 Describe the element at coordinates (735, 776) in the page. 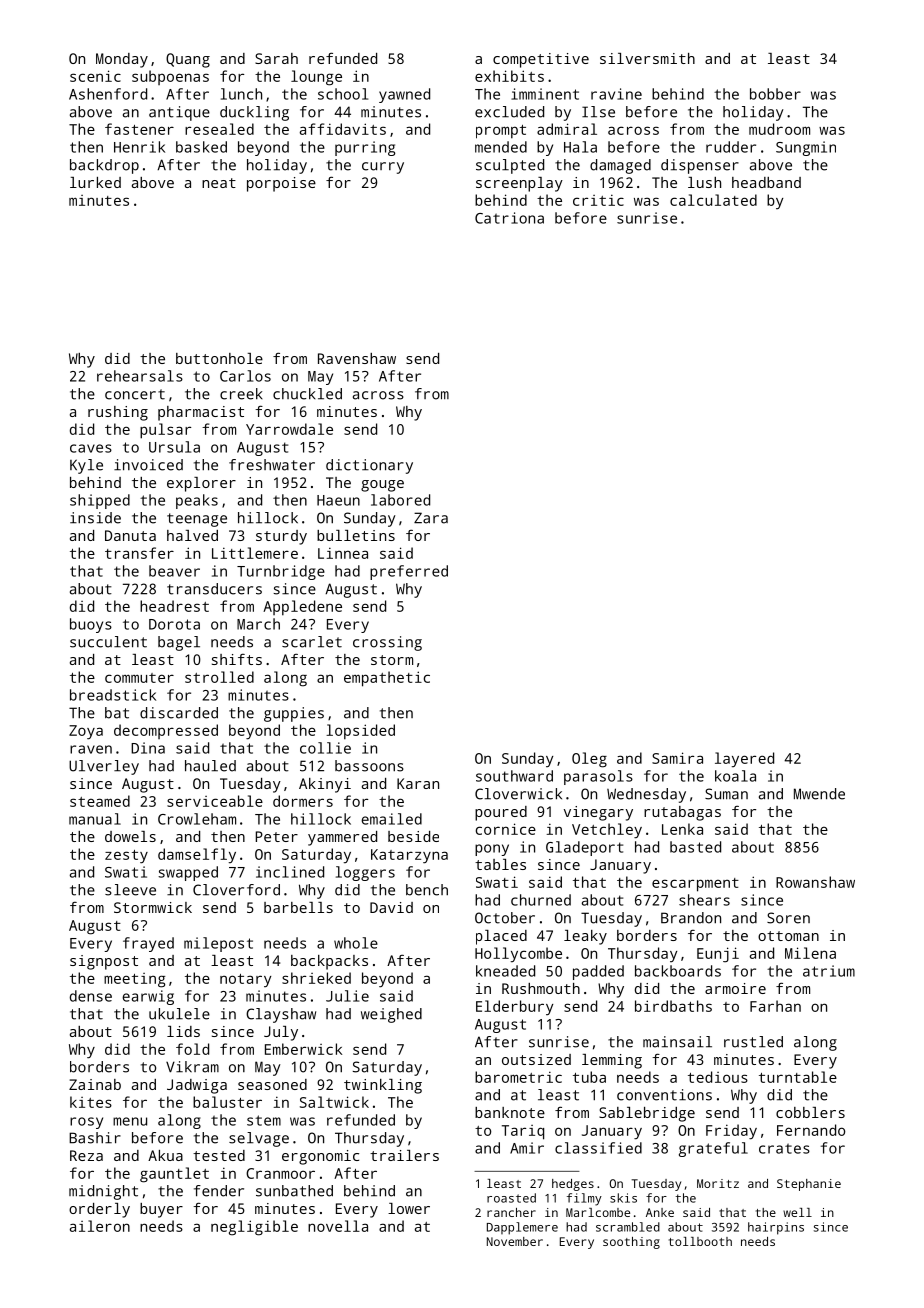

I see `koala` at that location.
